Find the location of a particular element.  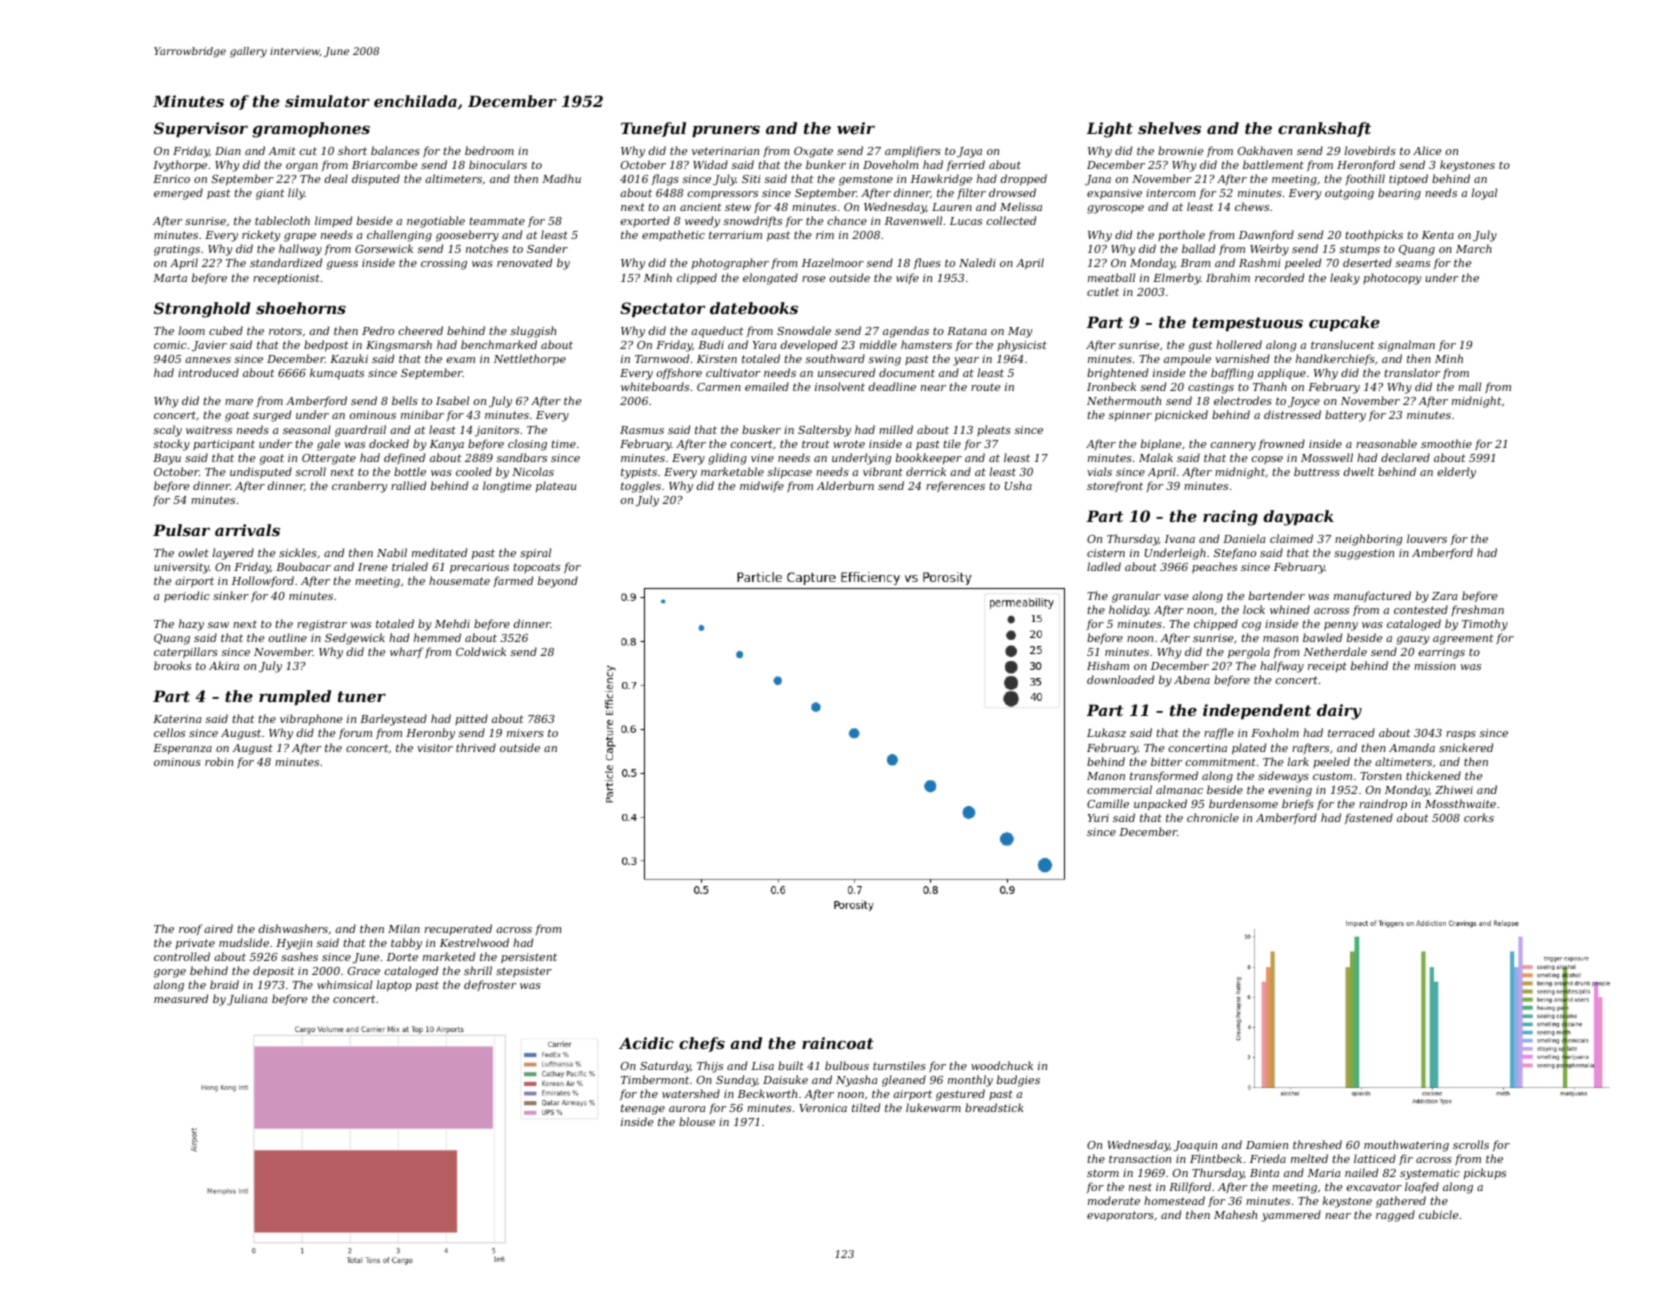

slipcase is located at coordinates (790, 472).
